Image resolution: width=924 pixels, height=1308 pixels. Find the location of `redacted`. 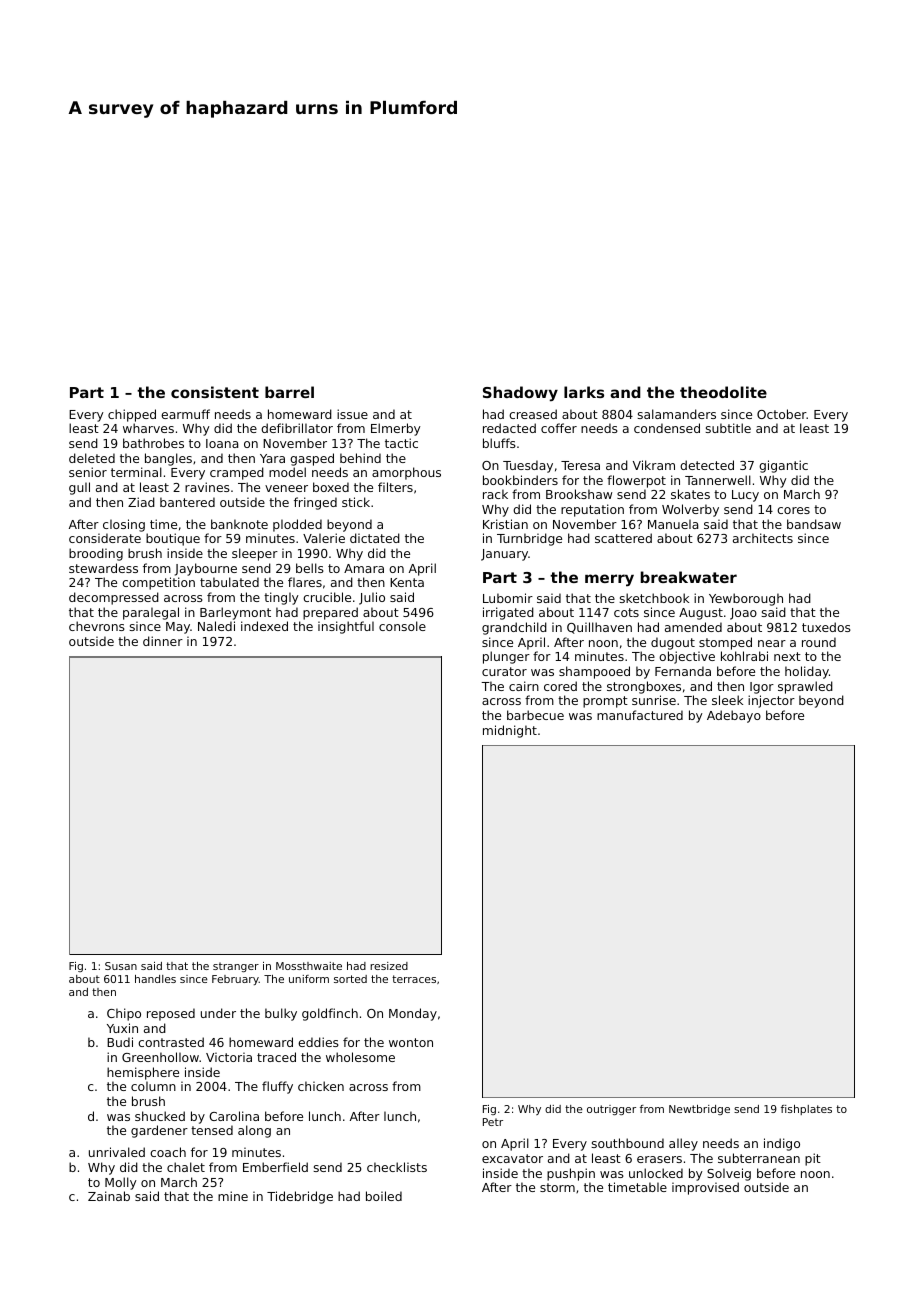

redacted is located at coordinates (509, 428).
